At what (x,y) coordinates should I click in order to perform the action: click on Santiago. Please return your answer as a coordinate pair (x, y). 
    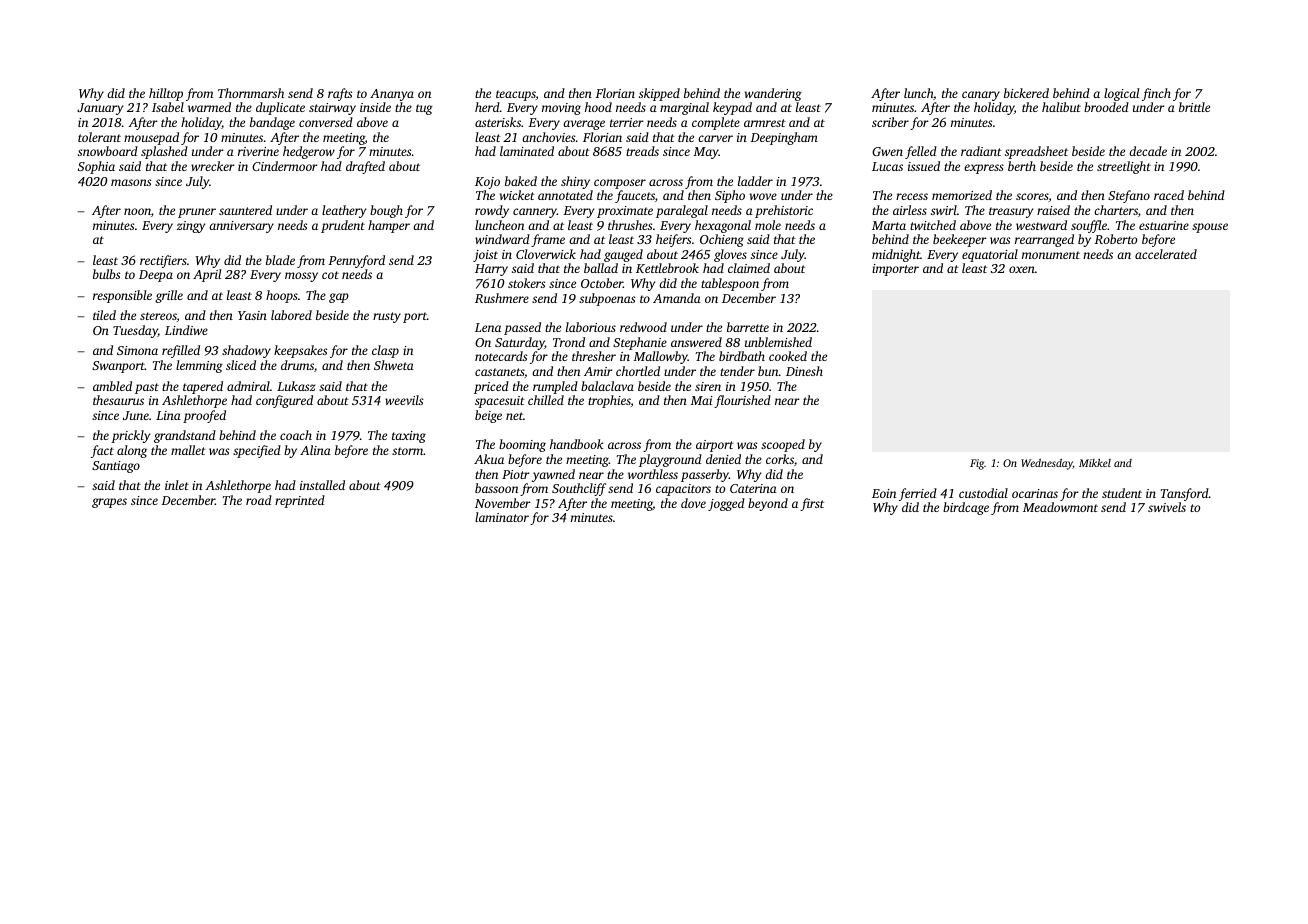
    Looking at the image, I should click on (116, 467).
